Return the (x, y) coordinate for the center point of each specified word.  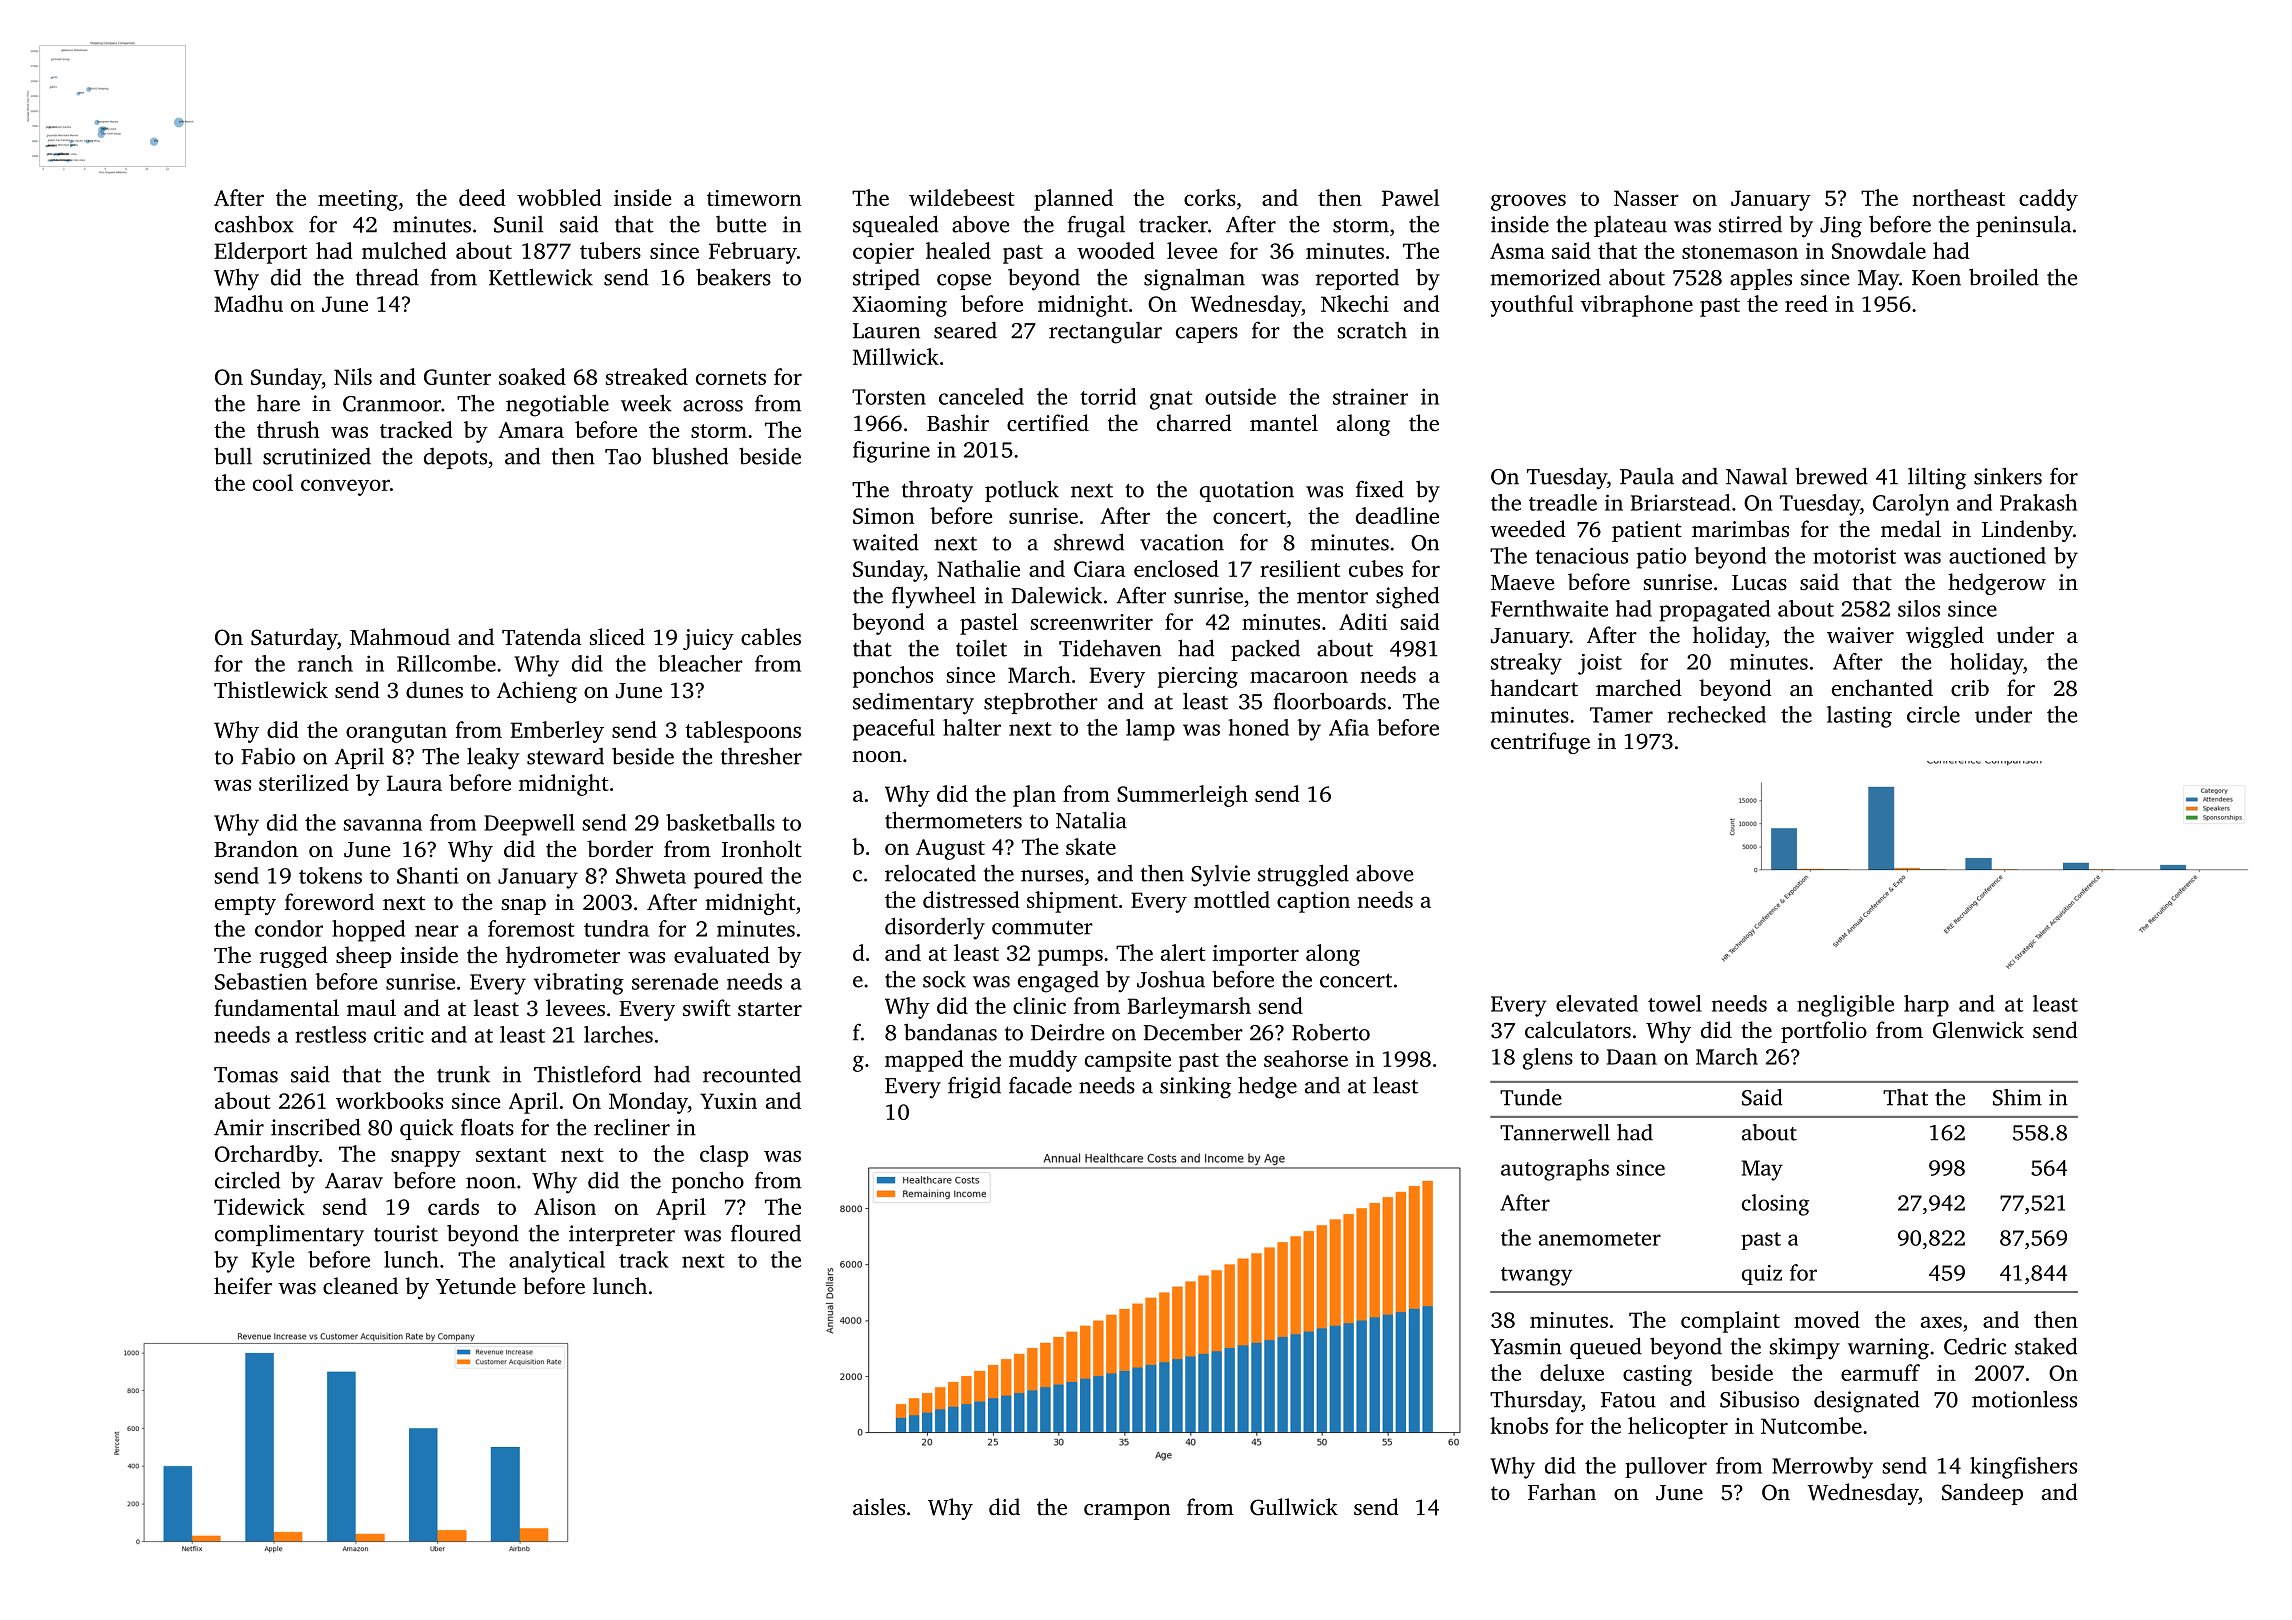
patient (1647, 531)
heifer (243, 1286)
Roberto (1331, 1032)
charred (1194, 423)
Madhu (248, 303)
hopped (368, 931)
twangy (1536, 1276)
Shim (2017, 1097)
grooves (1528, 202)
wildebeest (962, 197)
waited (885, 542)
